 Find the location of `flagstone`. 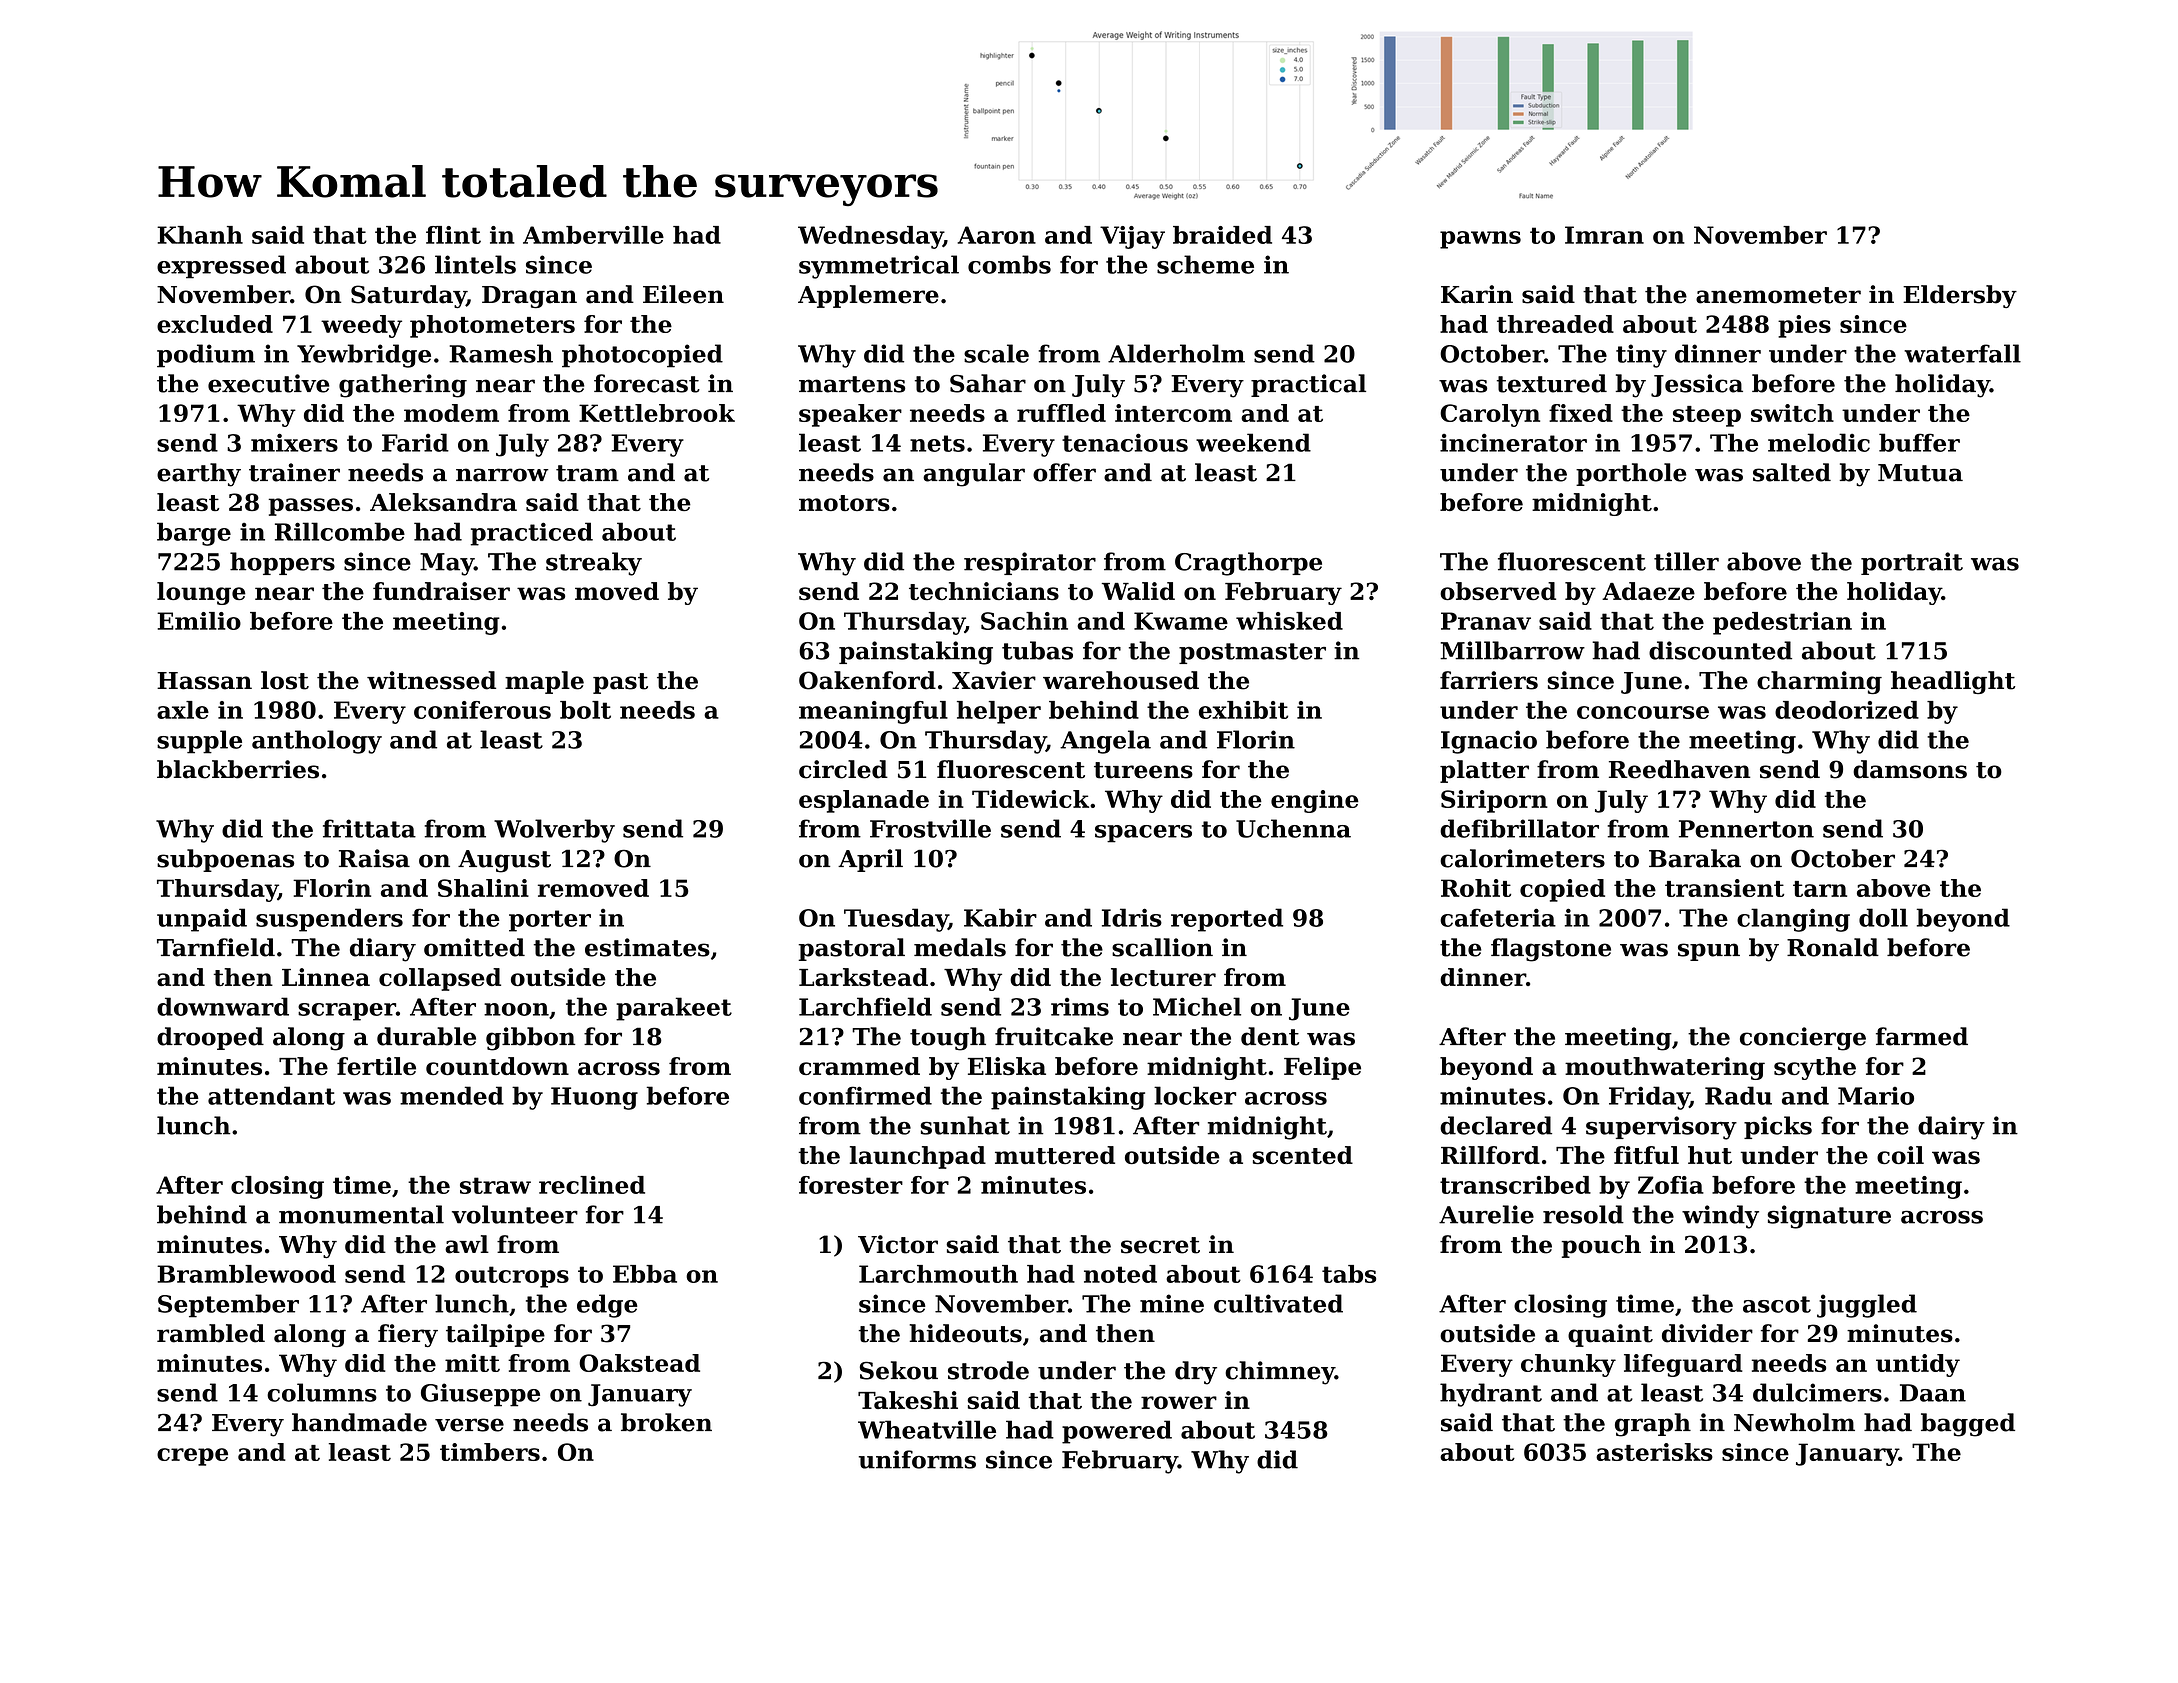

flagstone is located at coordinates (1551, 950).
